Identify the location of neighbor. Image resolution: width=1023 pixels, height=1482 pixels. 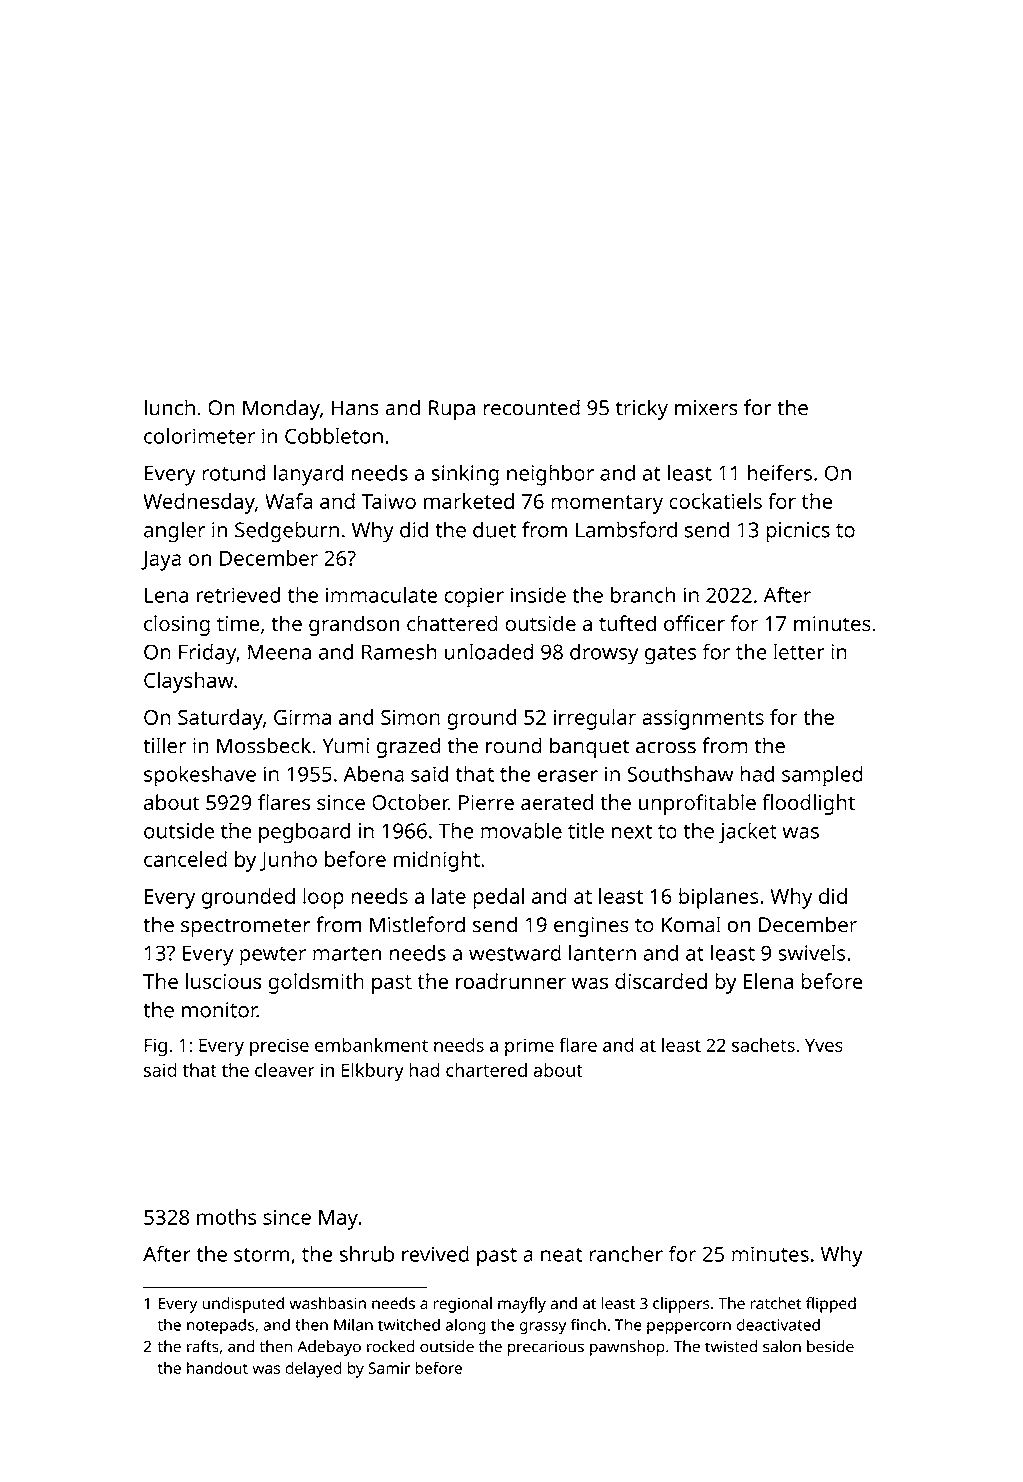
(550, 475).
